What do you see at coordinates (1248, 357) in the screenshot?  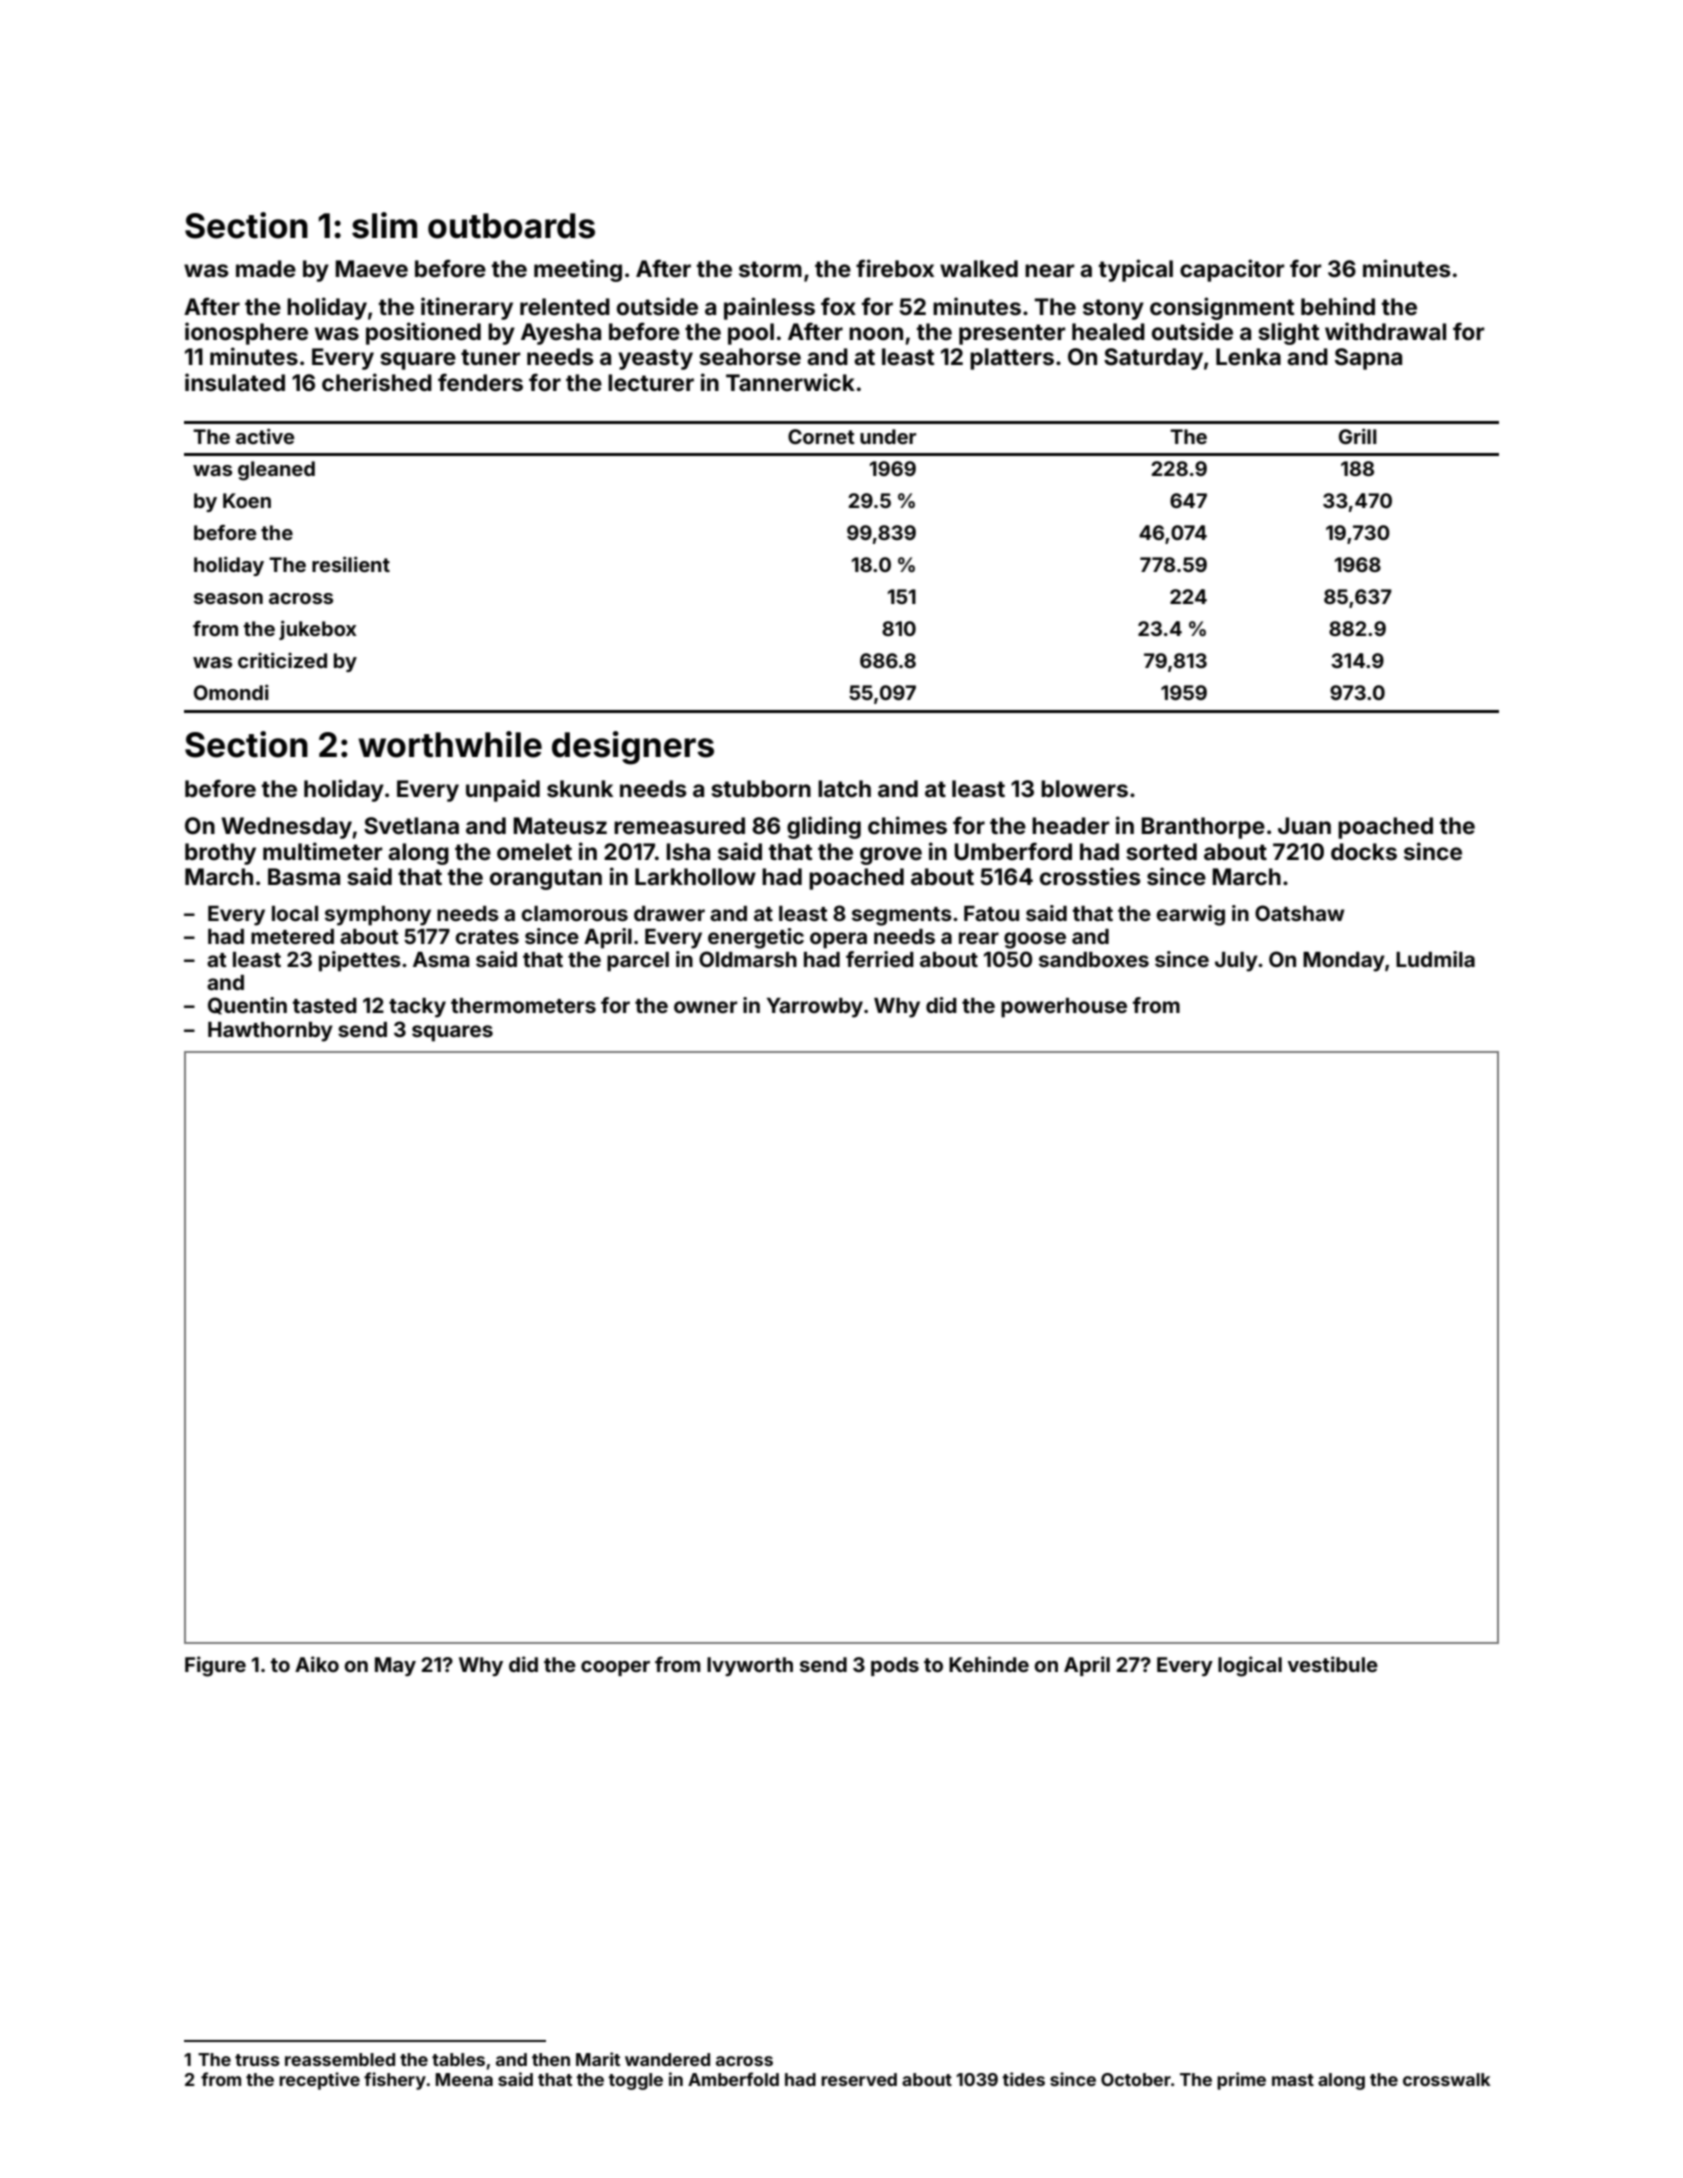 I see `Lenka` at bounding box center [1248, 357].
